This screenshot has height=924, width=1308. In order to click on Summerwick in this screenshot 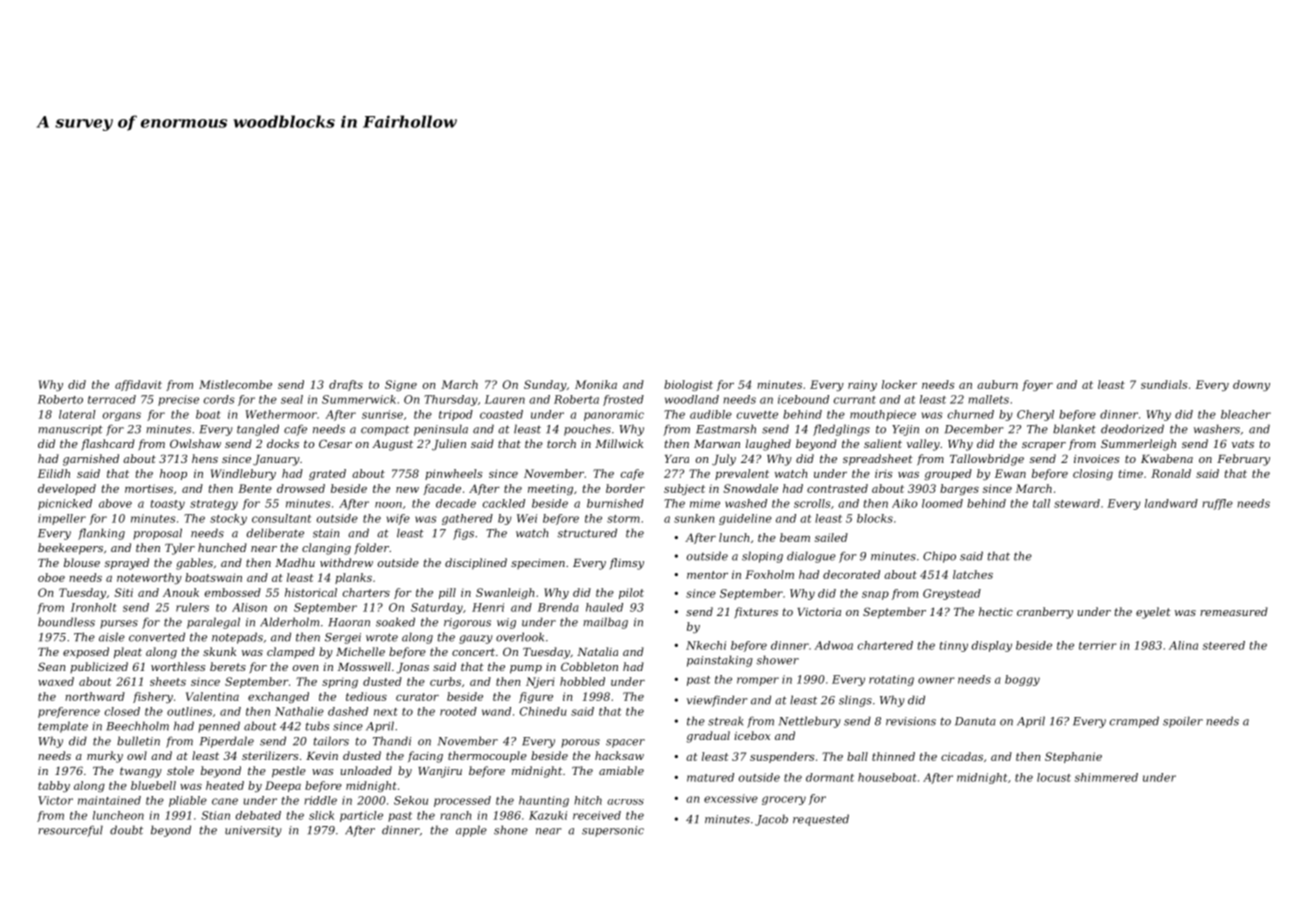, I will do `click(359, 399)`.
